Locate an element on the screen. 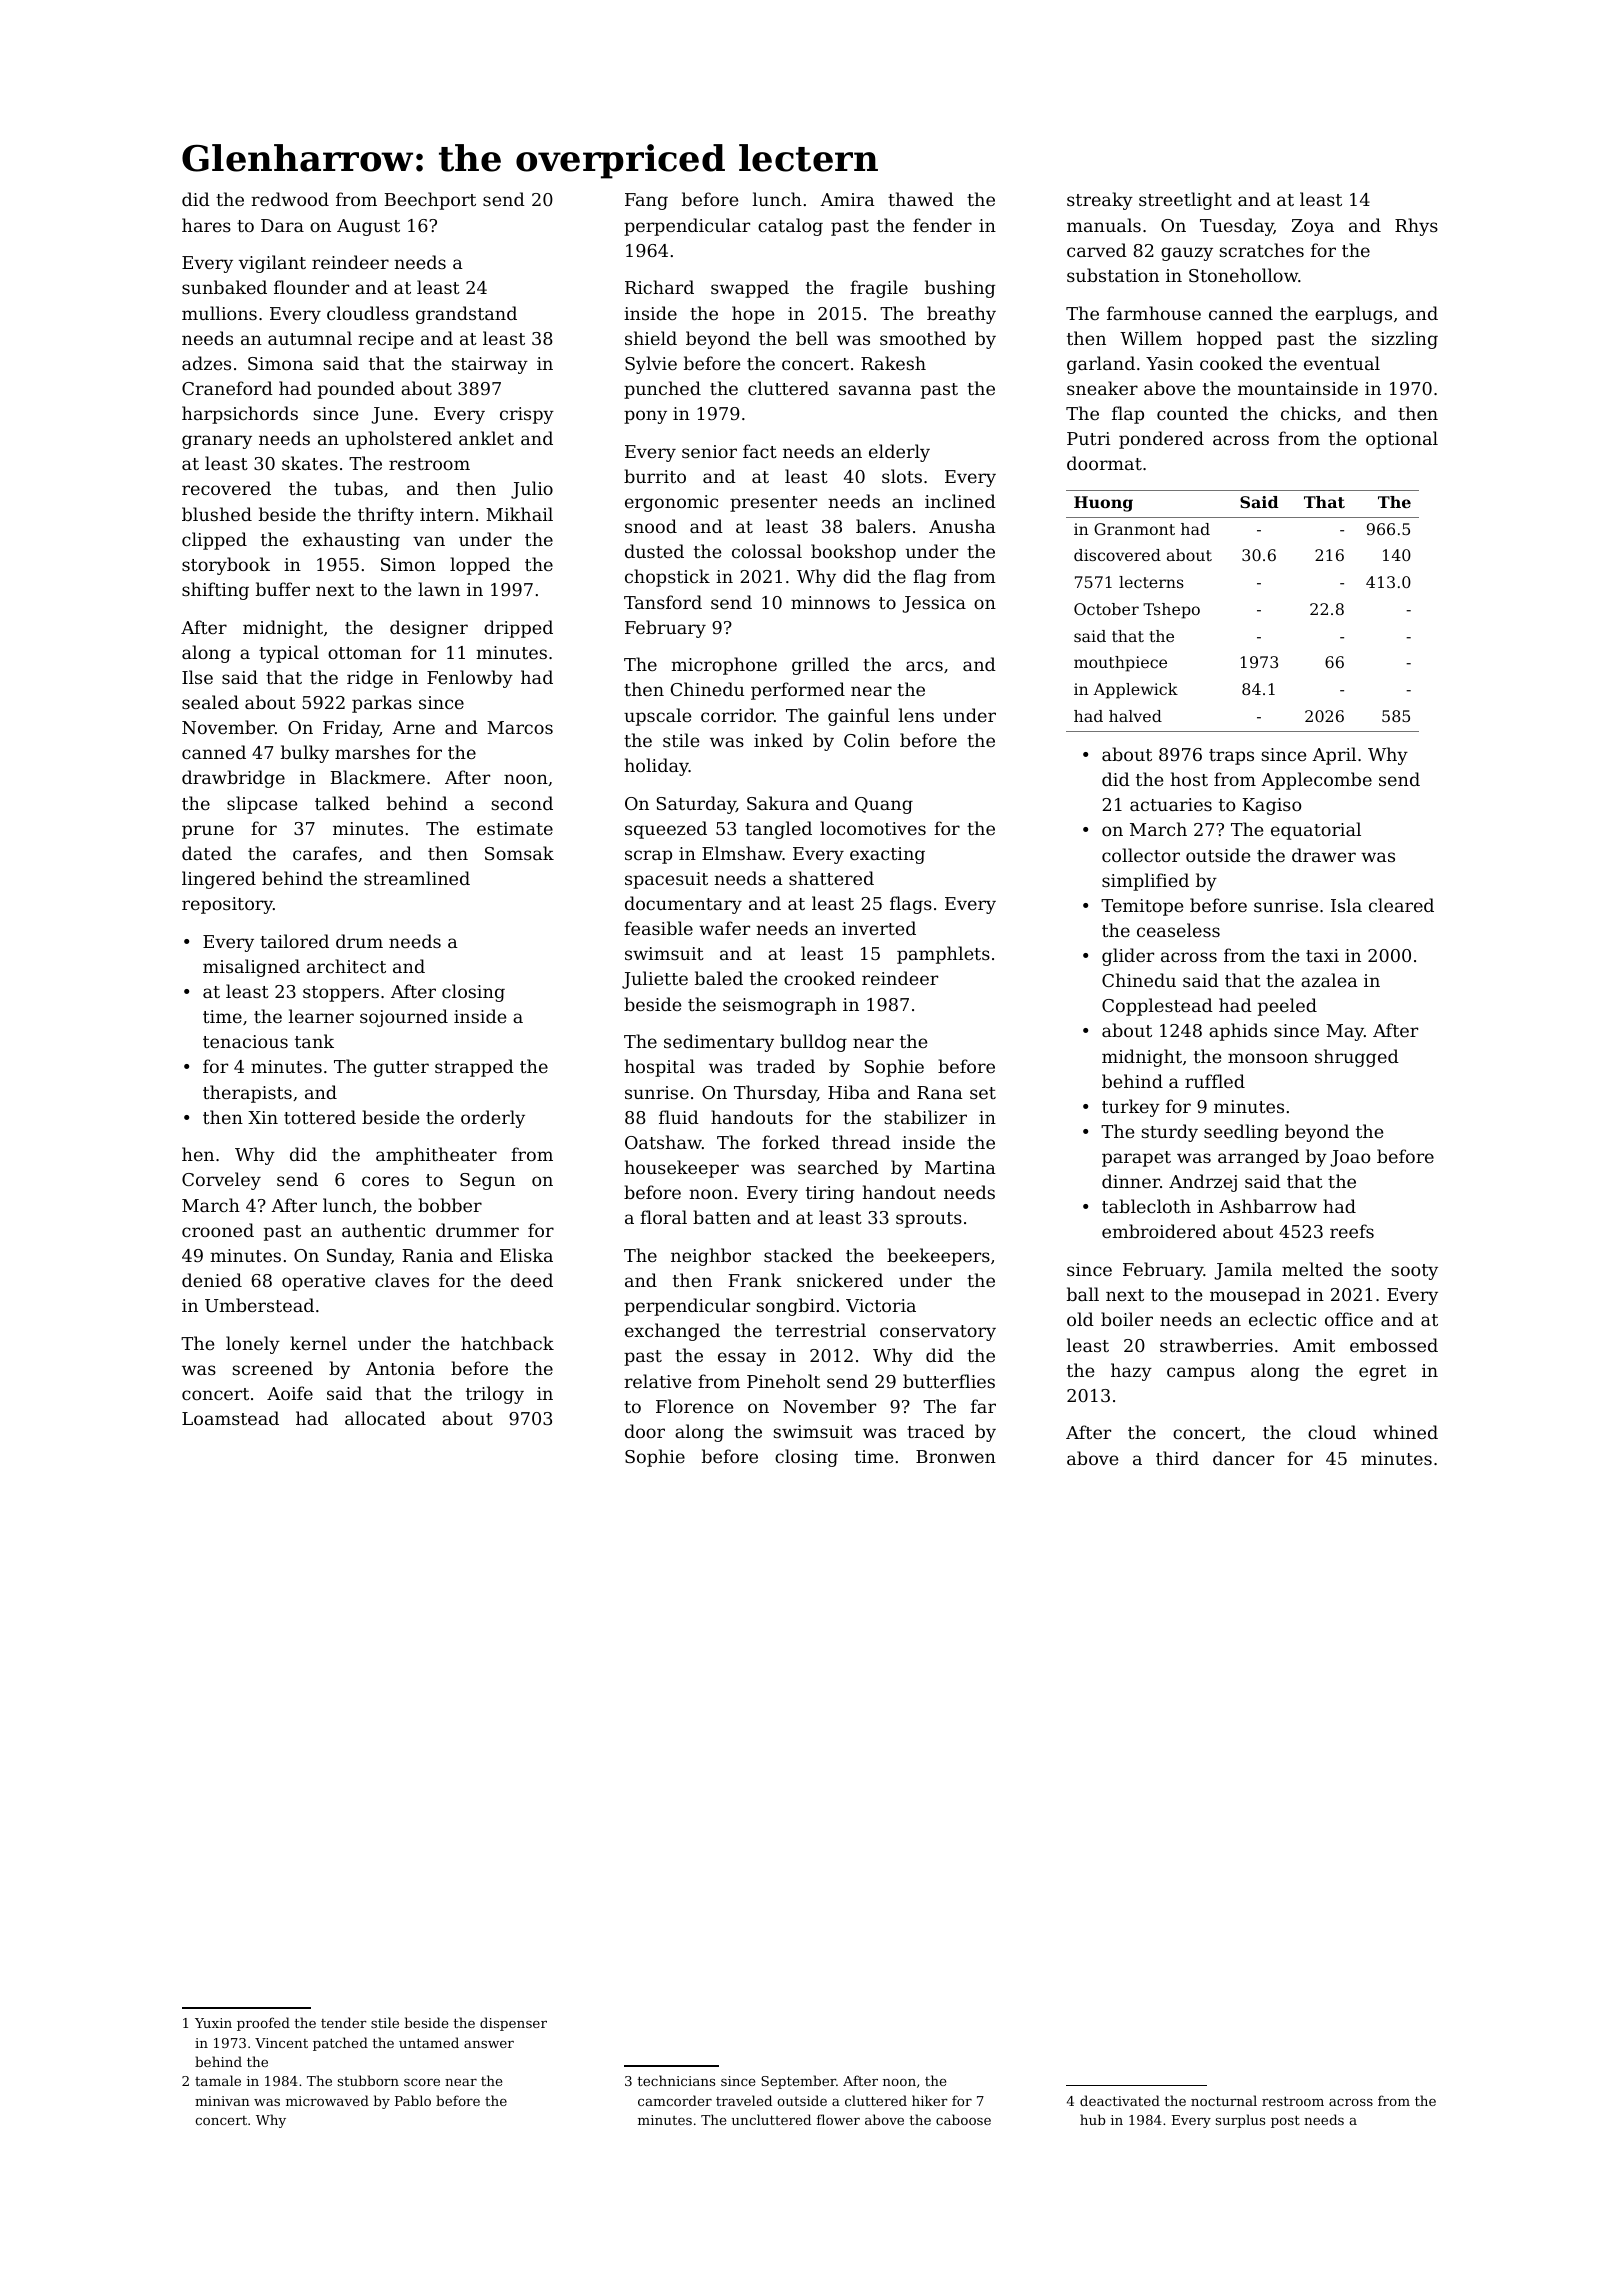  recipe is located at coordinates (386, 340).
